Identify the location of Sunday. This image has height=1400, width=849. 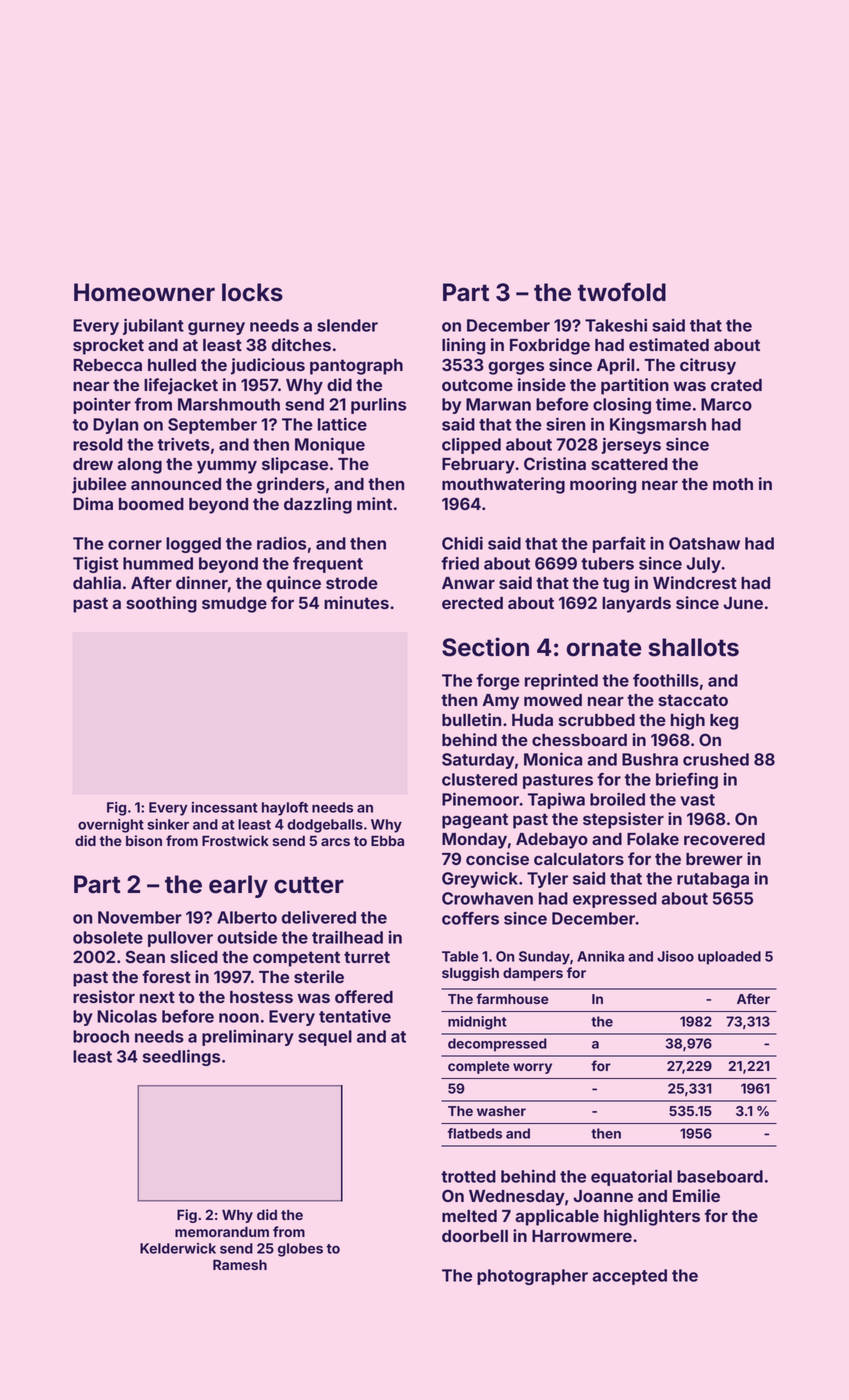
(544, 958).
